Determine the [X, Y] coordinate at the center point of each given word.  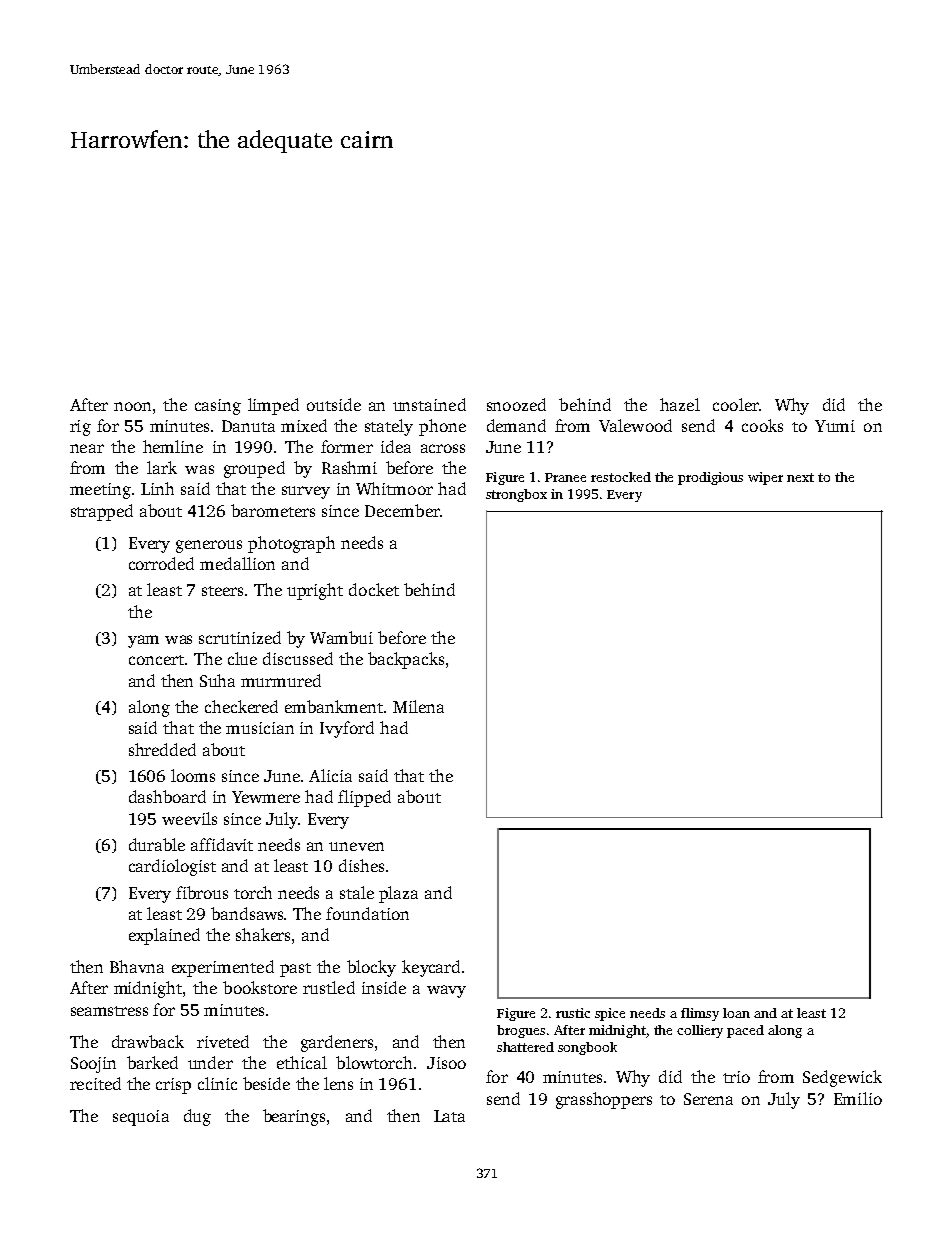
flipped [364, 798]
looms [193, 775]
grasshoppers [604, 1100]
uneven [356, 846]
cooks [762, 425]
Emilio [858, 1098]
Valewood [635, 425]
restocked [621, 477]
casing [218, 407]
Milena [418, 706]
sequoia [141, 1118]
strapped [102, 512]
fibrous [202, 892]
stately [389, 427]
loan [736, 1013]
